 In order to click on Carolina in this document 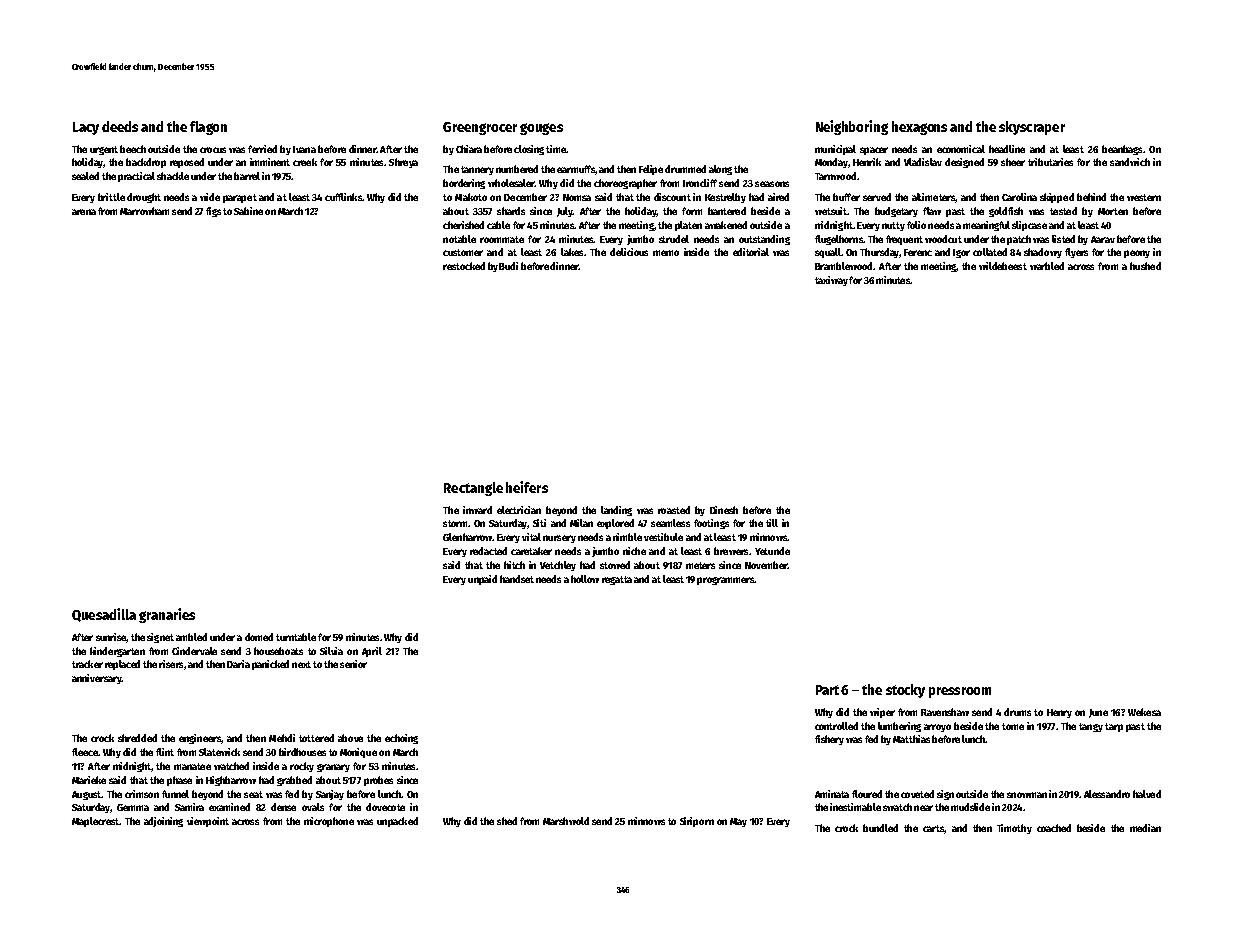, I will do `click(1019, 197)`.
